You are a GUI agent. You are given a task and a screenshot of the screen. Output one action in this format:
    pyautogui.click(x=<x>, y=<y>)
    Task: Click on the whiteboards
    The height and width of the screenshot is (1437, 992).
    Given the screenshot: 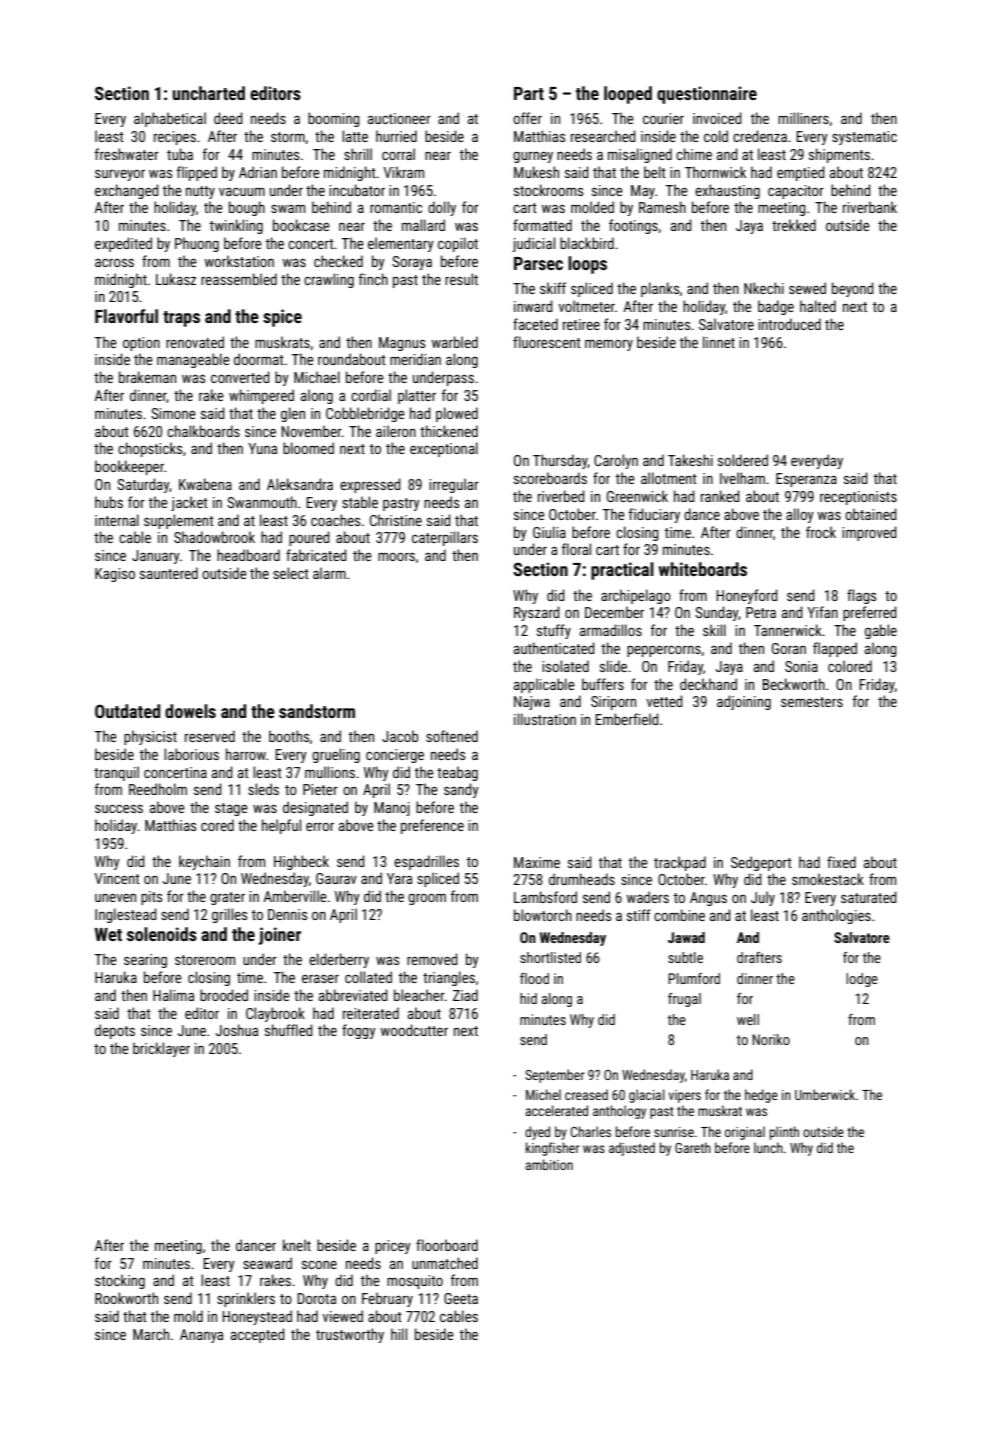 What is the action you would take?
    pyautogui.click(x=703, y=569)
